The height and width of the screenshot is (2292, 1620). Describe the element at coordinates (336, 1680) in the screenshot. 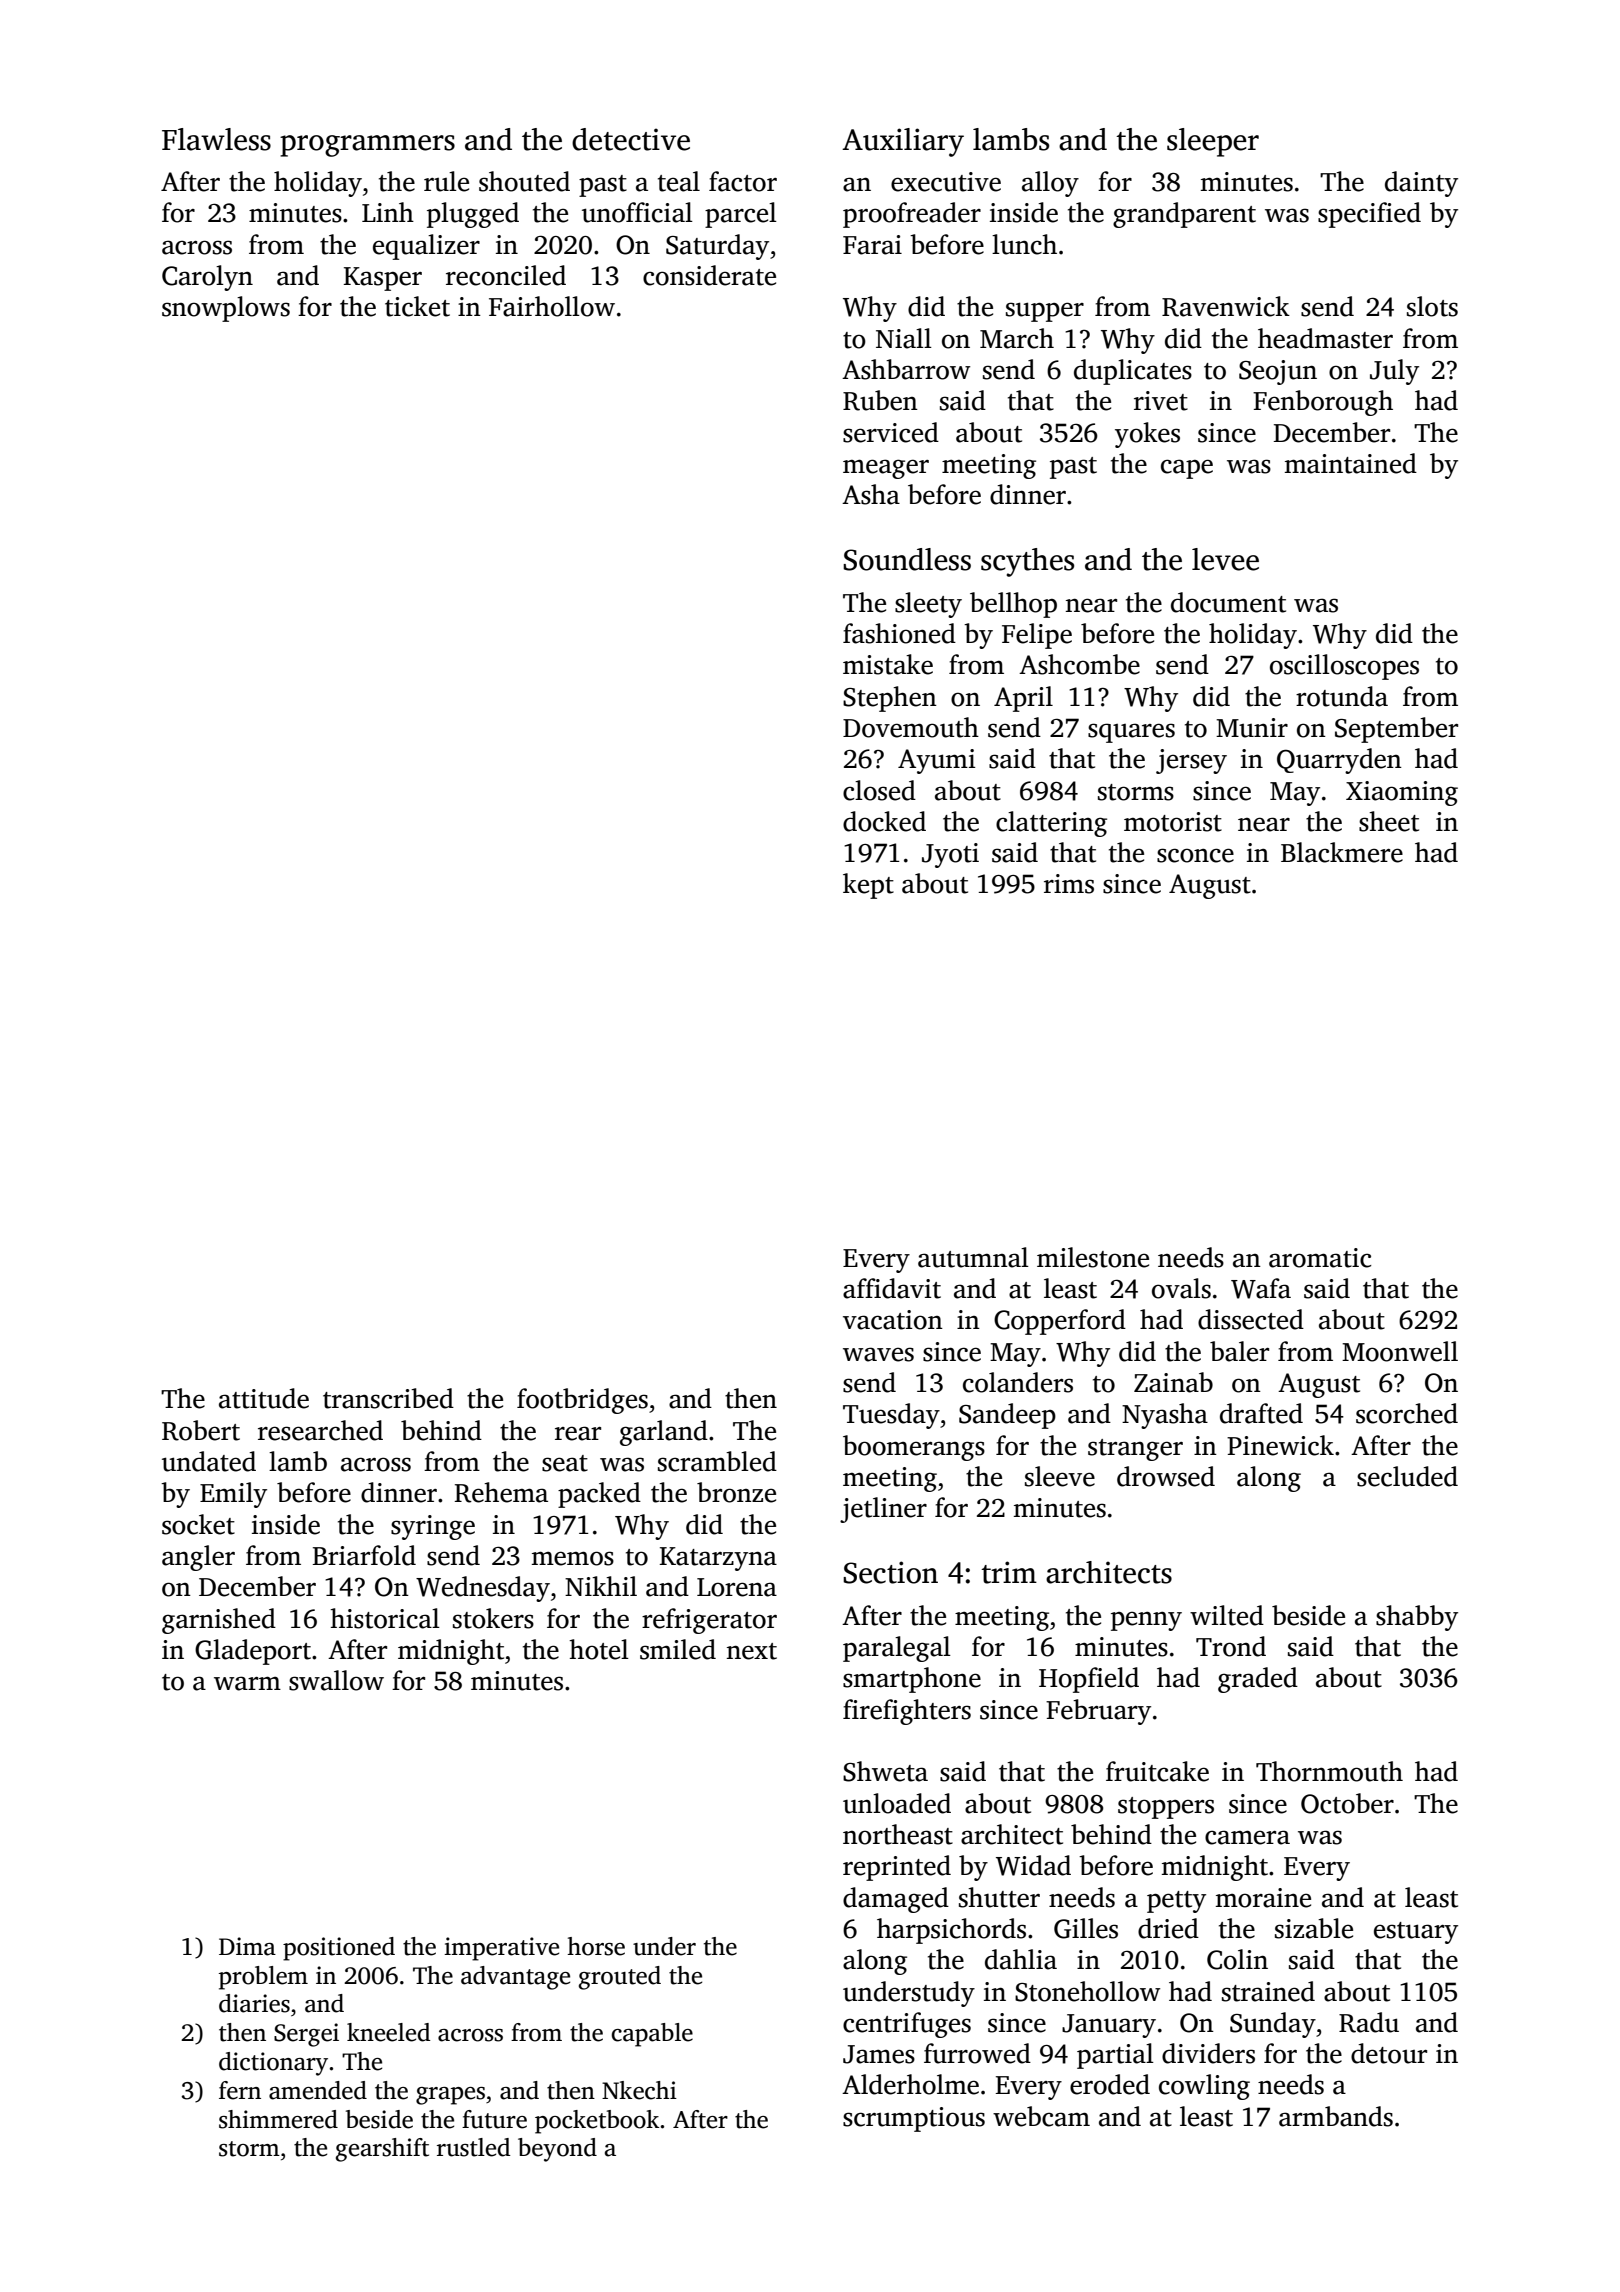

I see `swallow` at that location.
